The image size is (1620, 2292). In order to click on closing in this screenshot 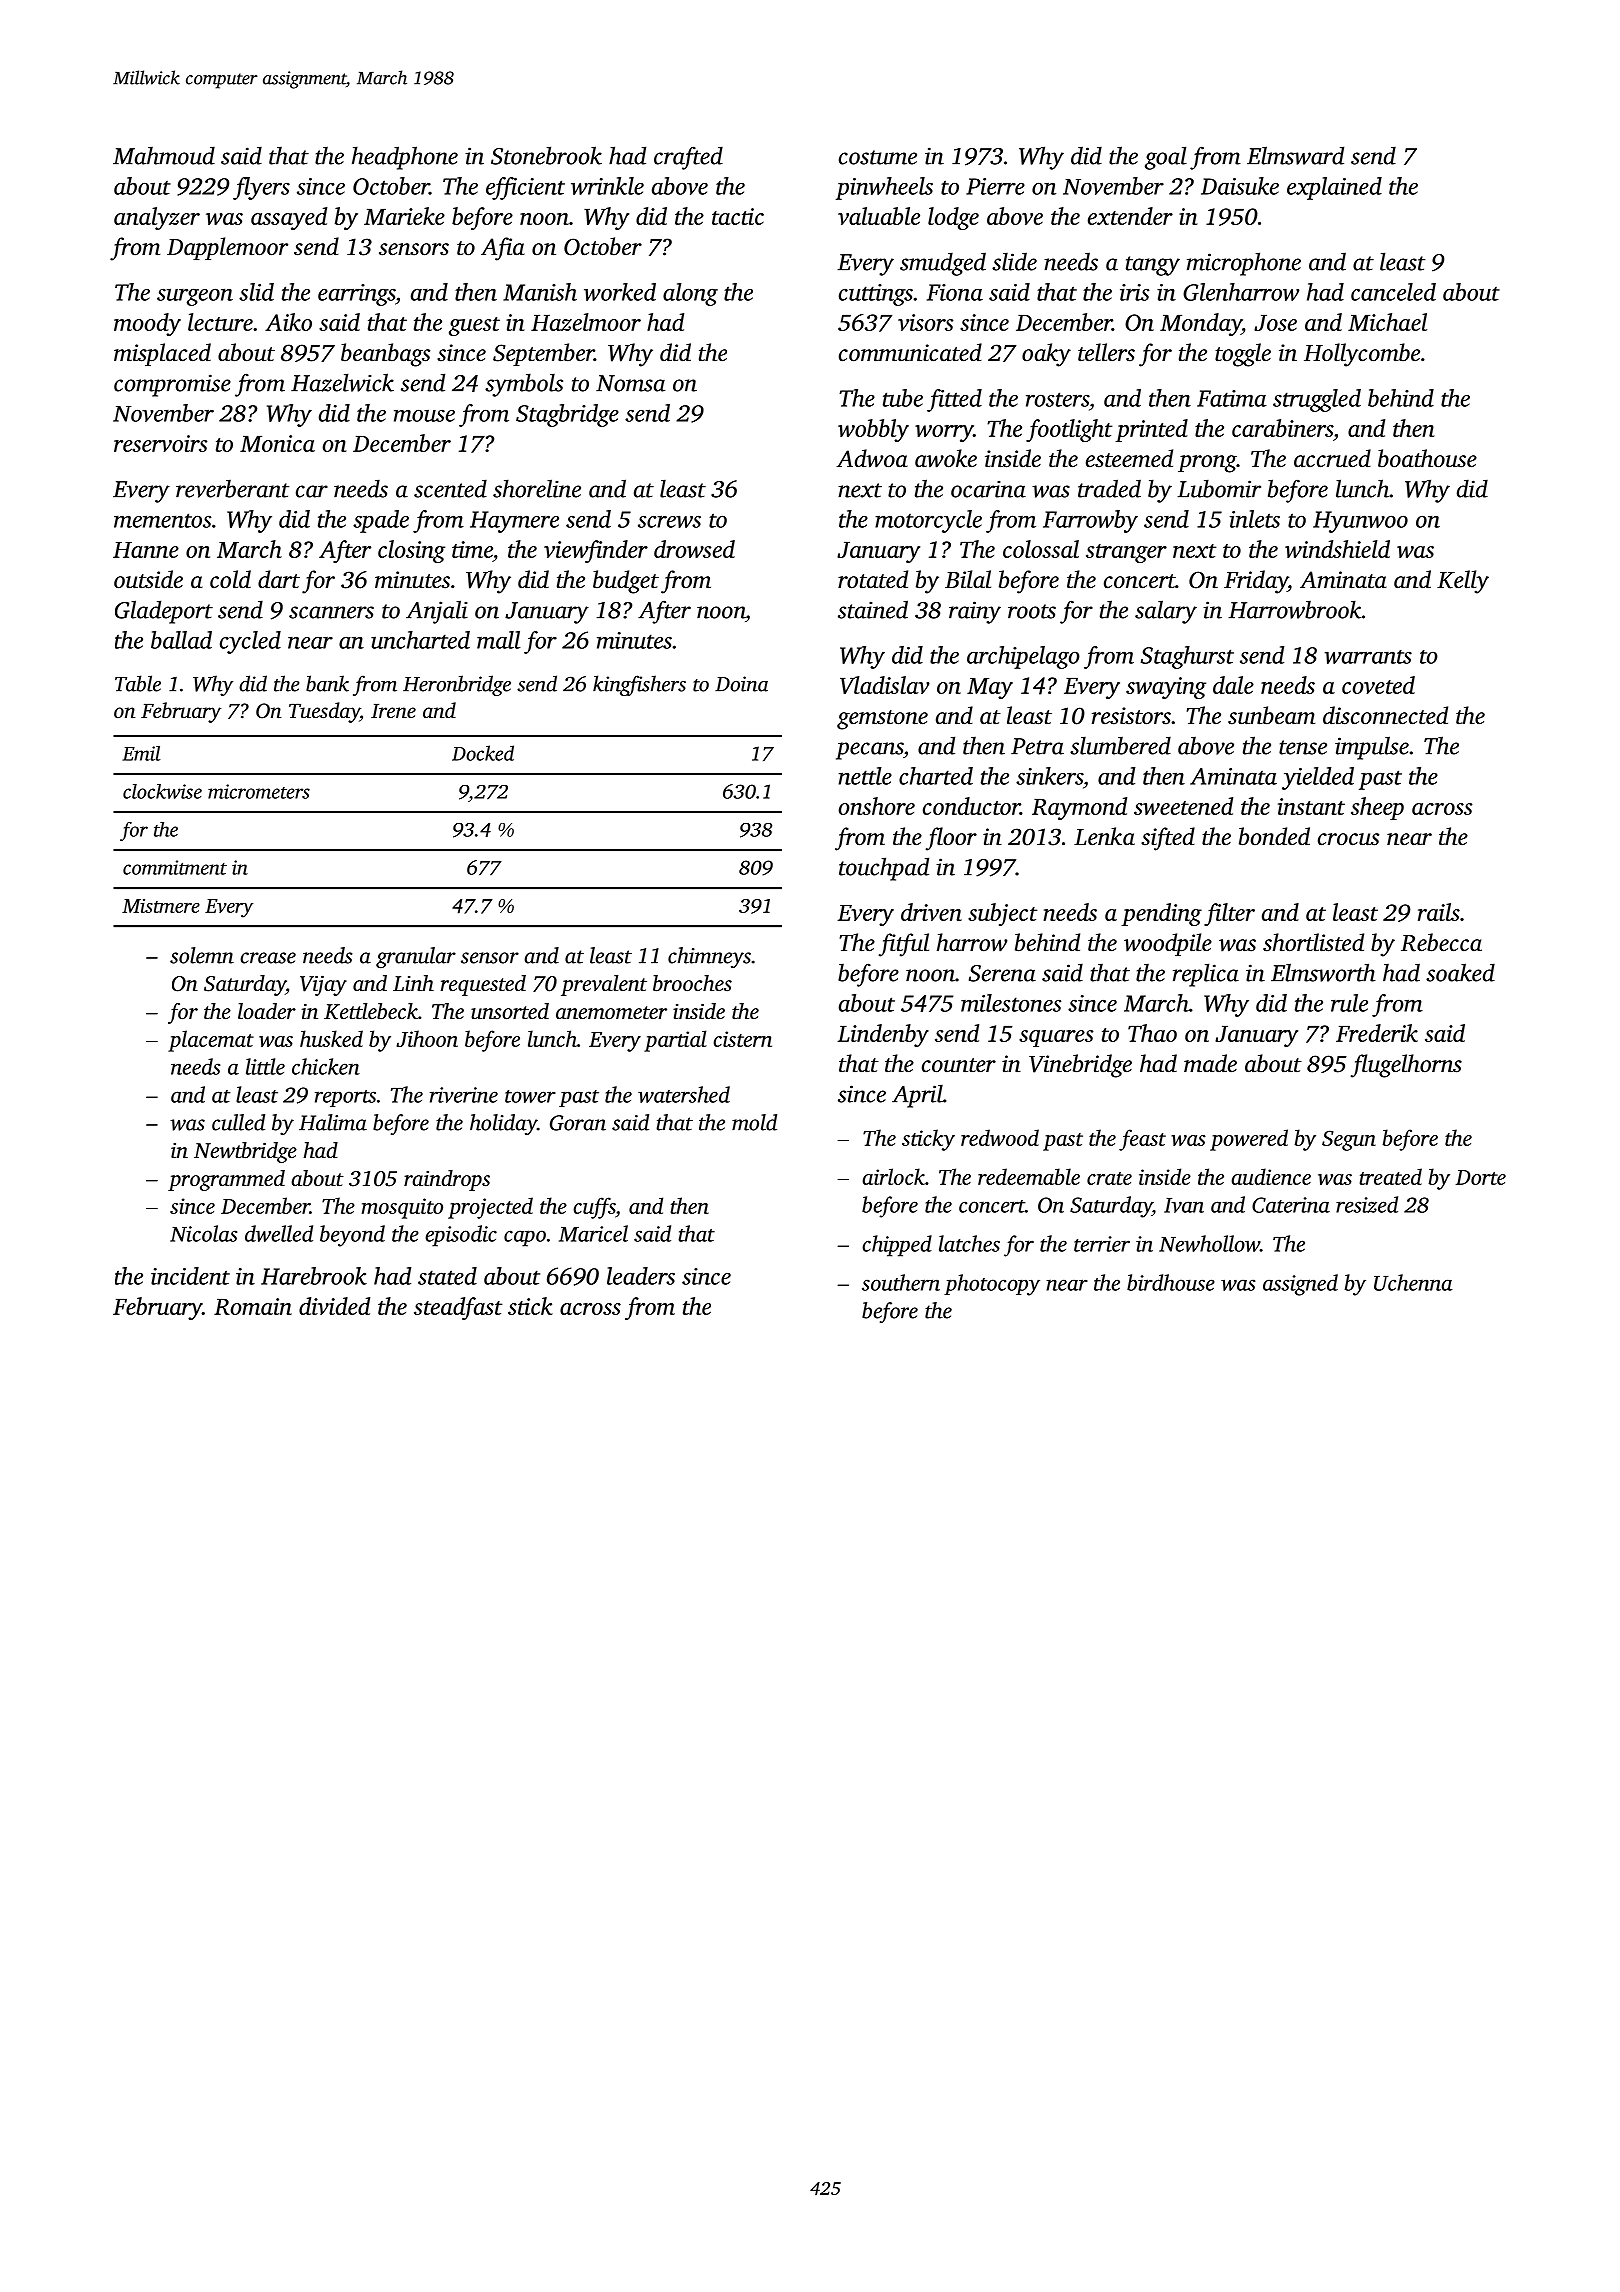, I will do `click(411, 551)`.
